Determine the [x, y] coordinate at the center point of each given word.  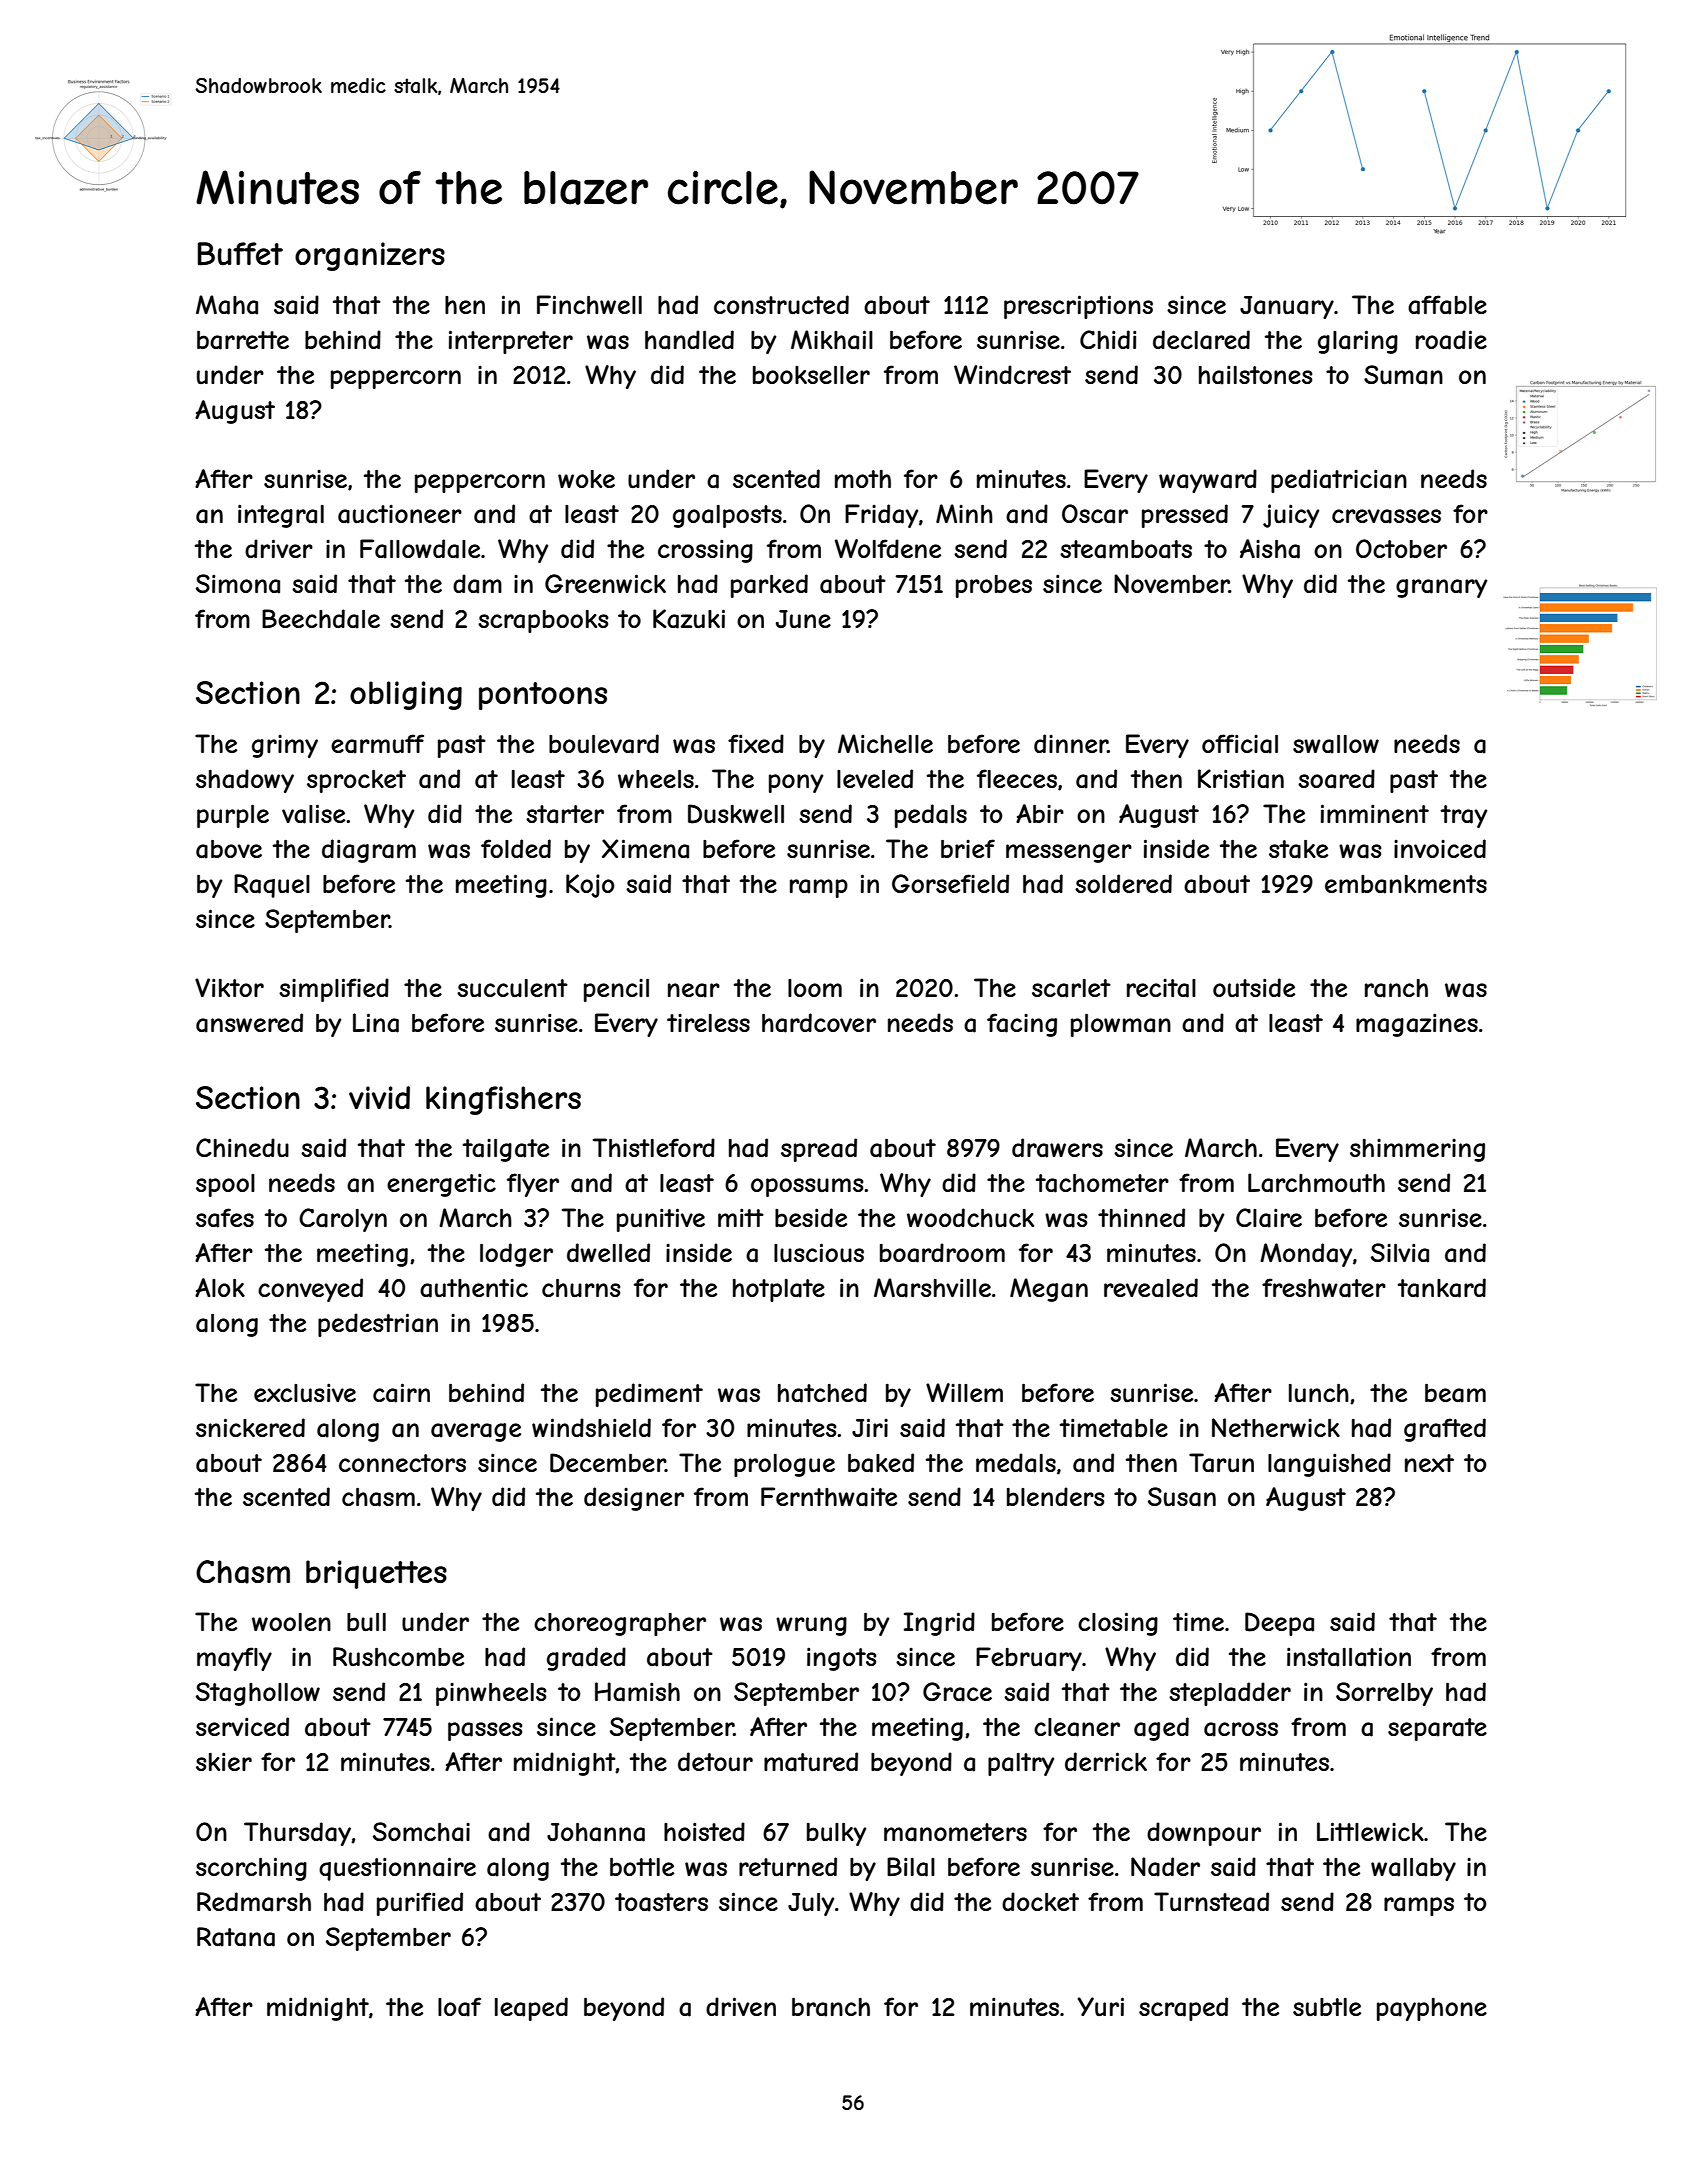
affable [1447, 305]
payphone [1432, 2009]
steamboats [1126, 549]
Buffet [240, 254]
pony [796, 783]
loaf [459, 2007]
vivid [379, 1097]
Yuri [1100, 2006]
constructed [781, 305]
